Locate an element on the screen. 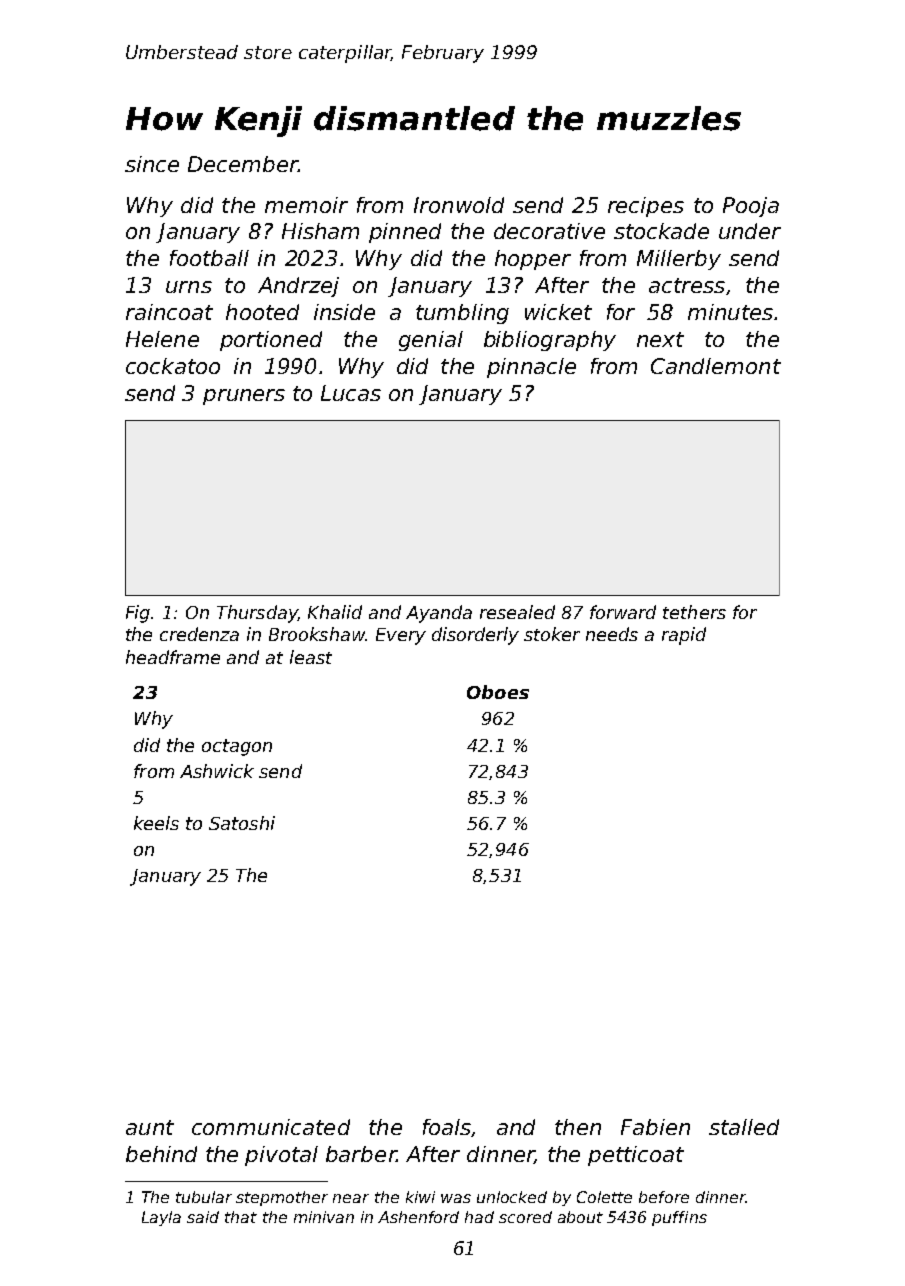 This screenshot has width=905, height=1286. minivan is located at coordinates (324, 1217).
